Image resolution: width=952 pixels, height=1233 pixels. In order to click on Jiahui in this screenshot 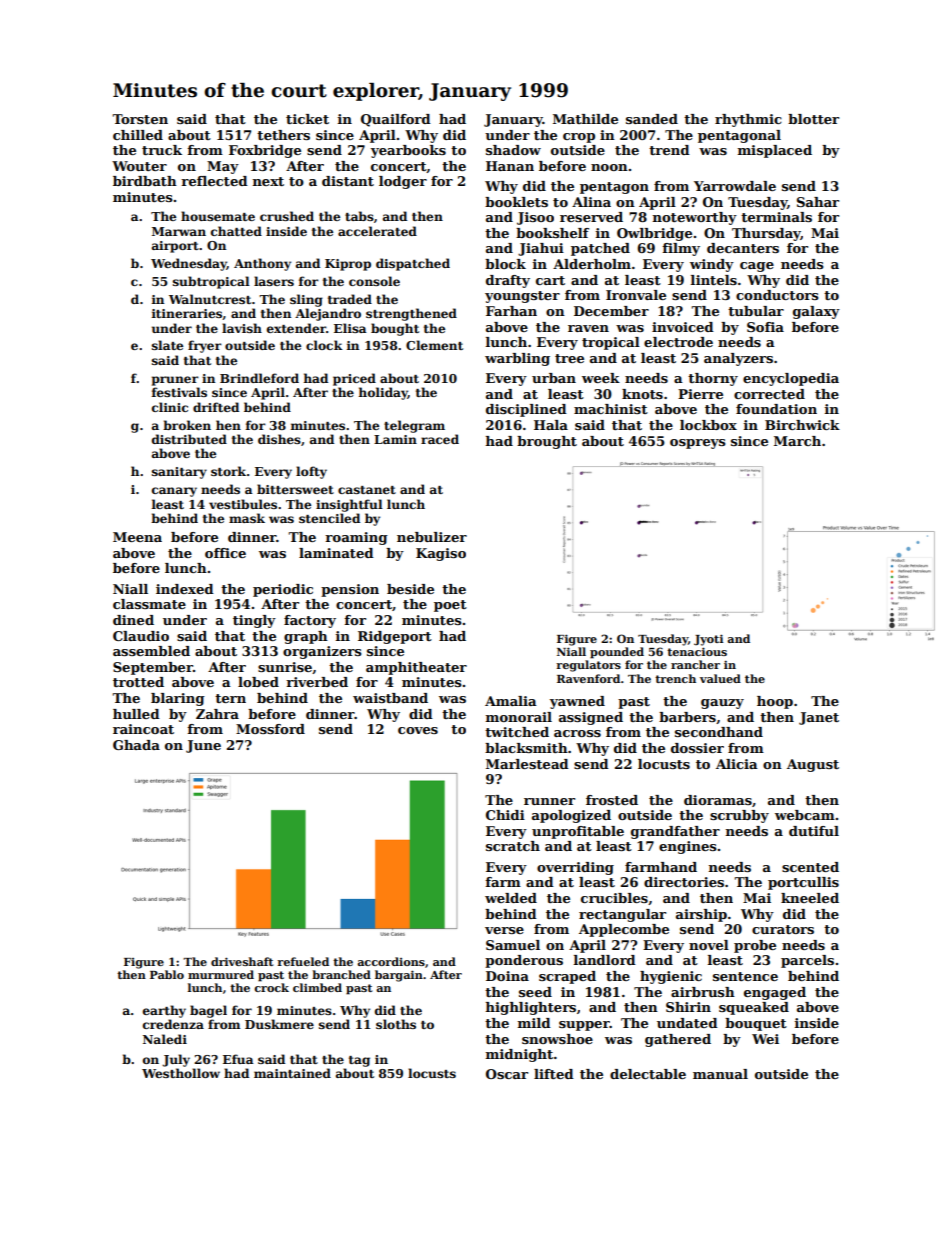, I will do `click(541, 249)`.
